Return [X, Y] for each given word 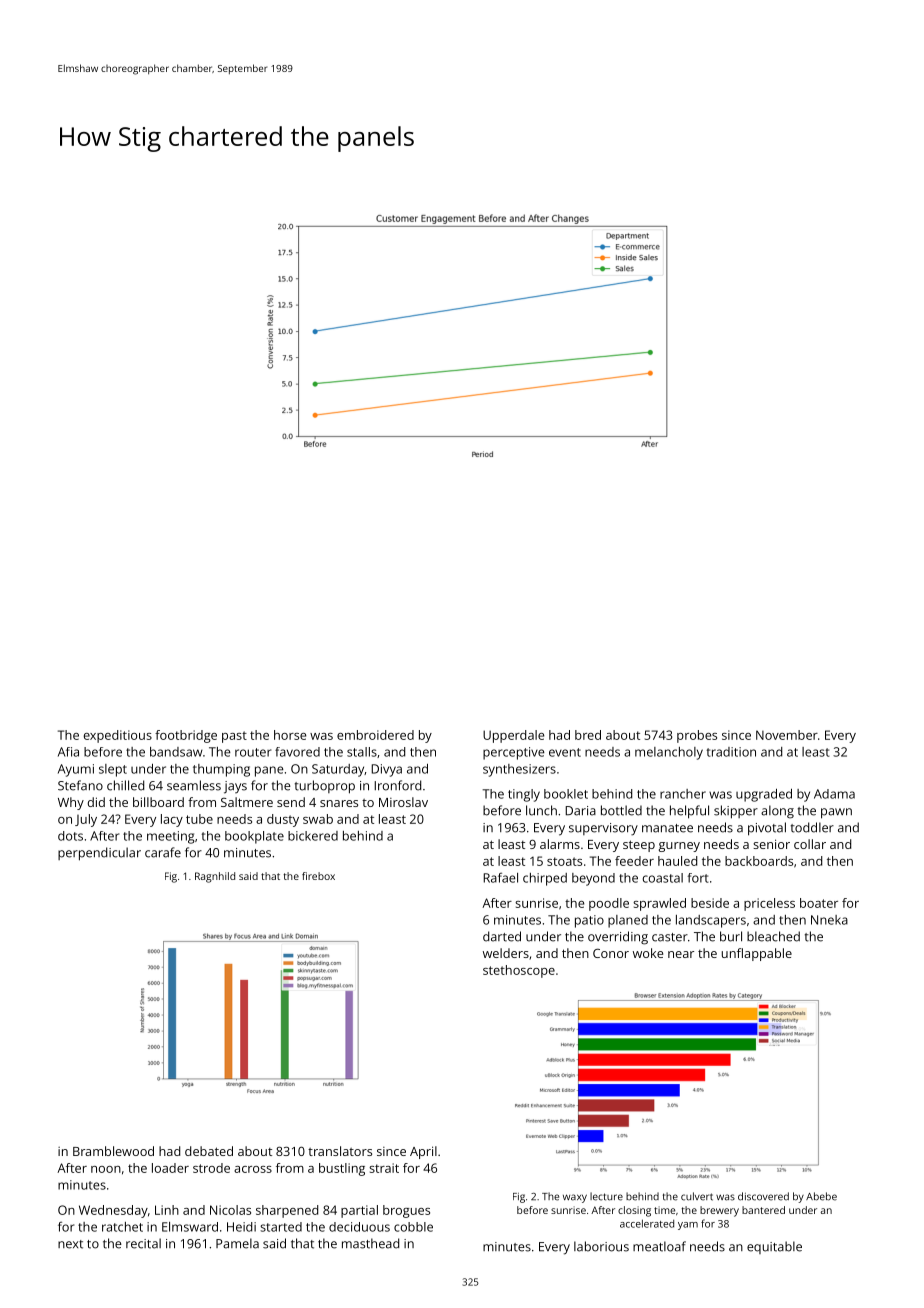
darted [502, 936]
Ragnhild [215, 877]
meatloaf [659, 1246]
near [681, 954]
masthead [370, 1243]
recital [143, 1243]
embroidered [375, 735]
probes [697, 736]
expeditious [118, 736]
